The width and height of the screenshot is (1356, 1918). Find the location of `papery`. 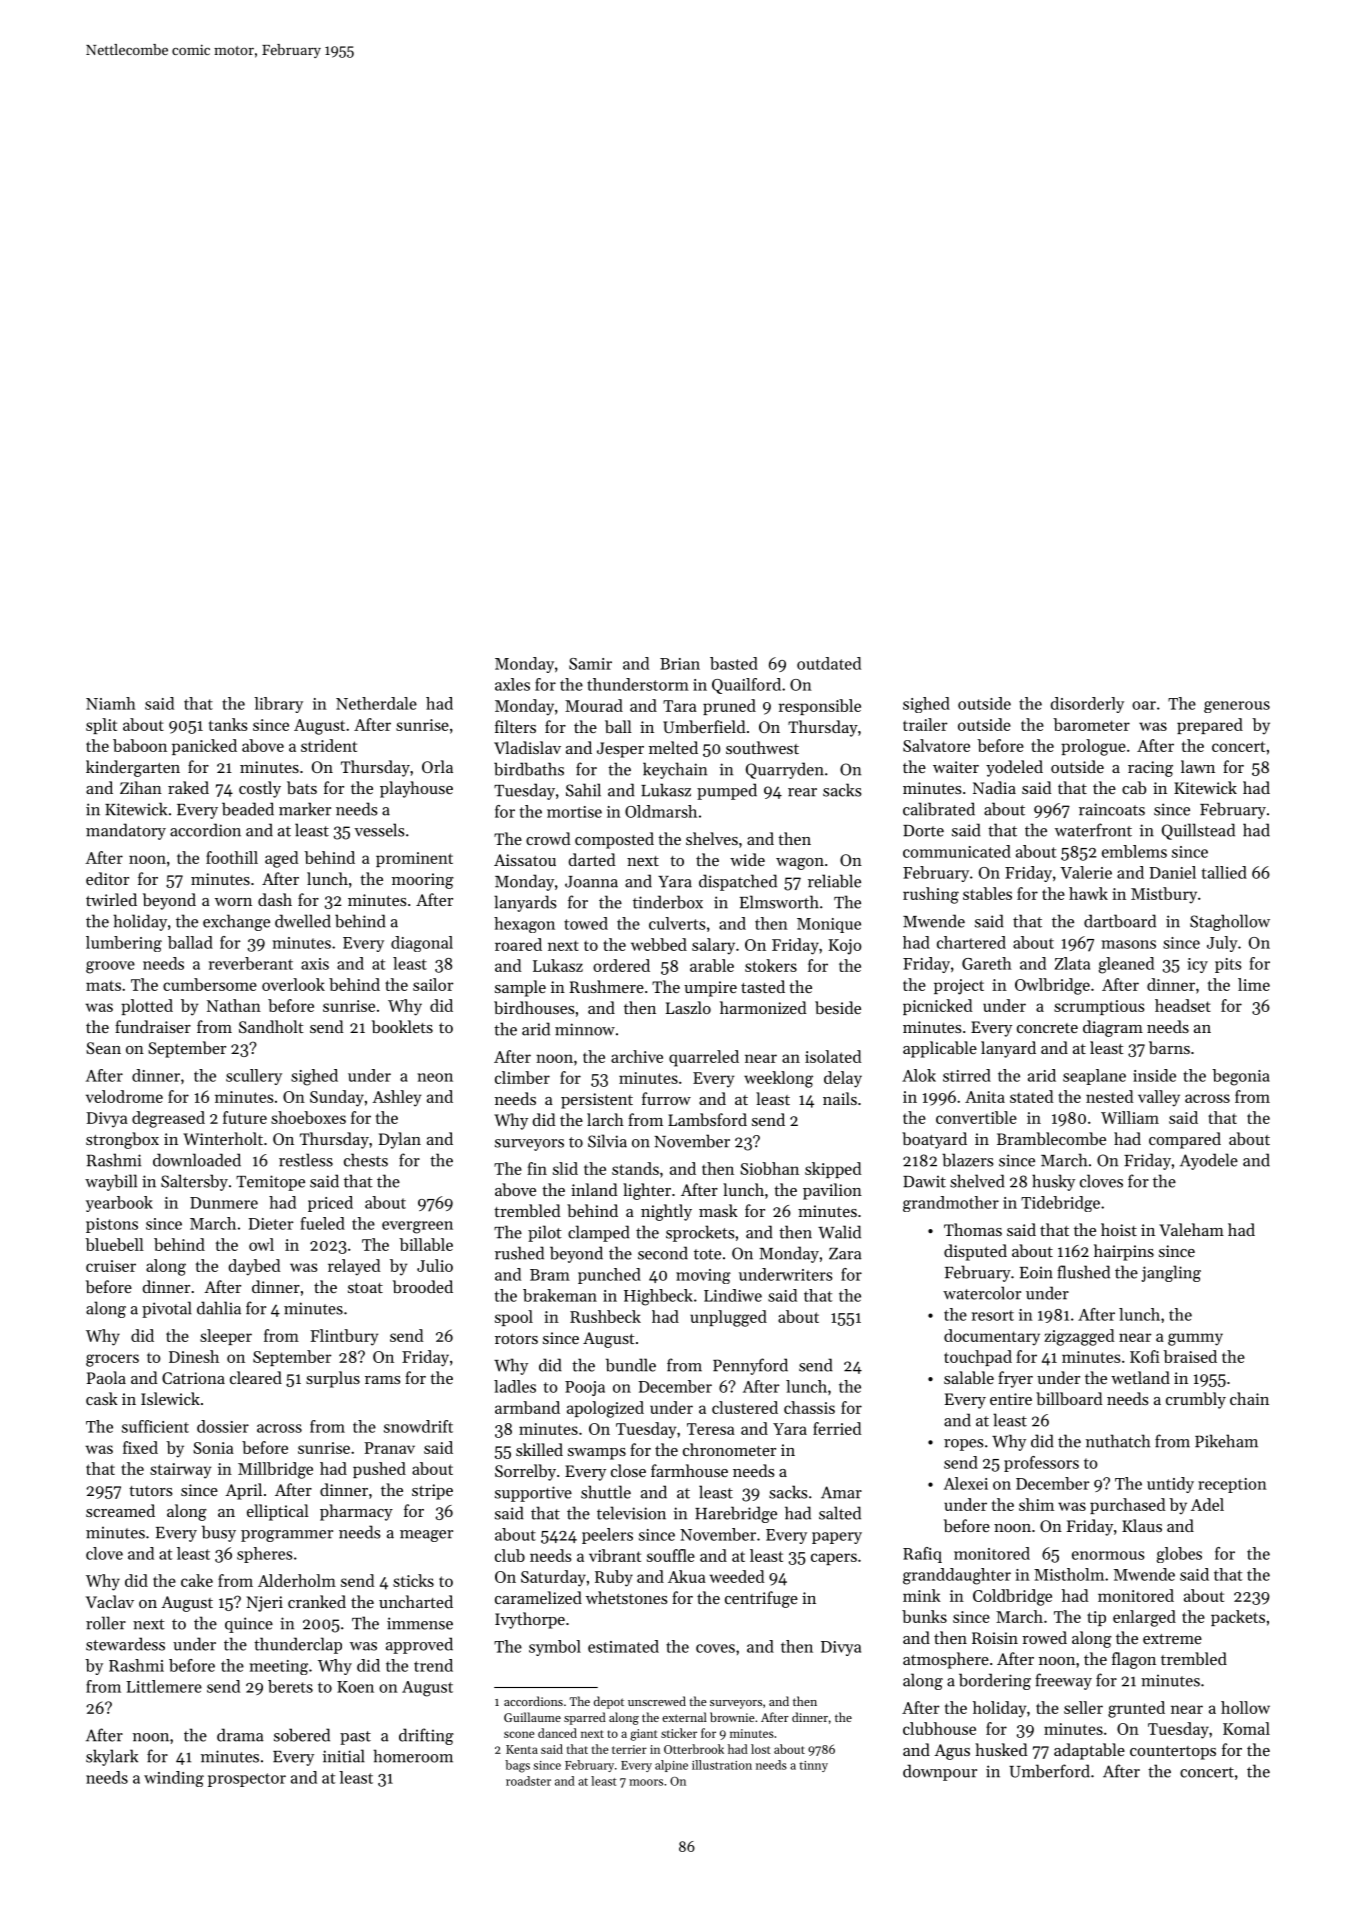

papery is located at coordinates (837, 1538).
